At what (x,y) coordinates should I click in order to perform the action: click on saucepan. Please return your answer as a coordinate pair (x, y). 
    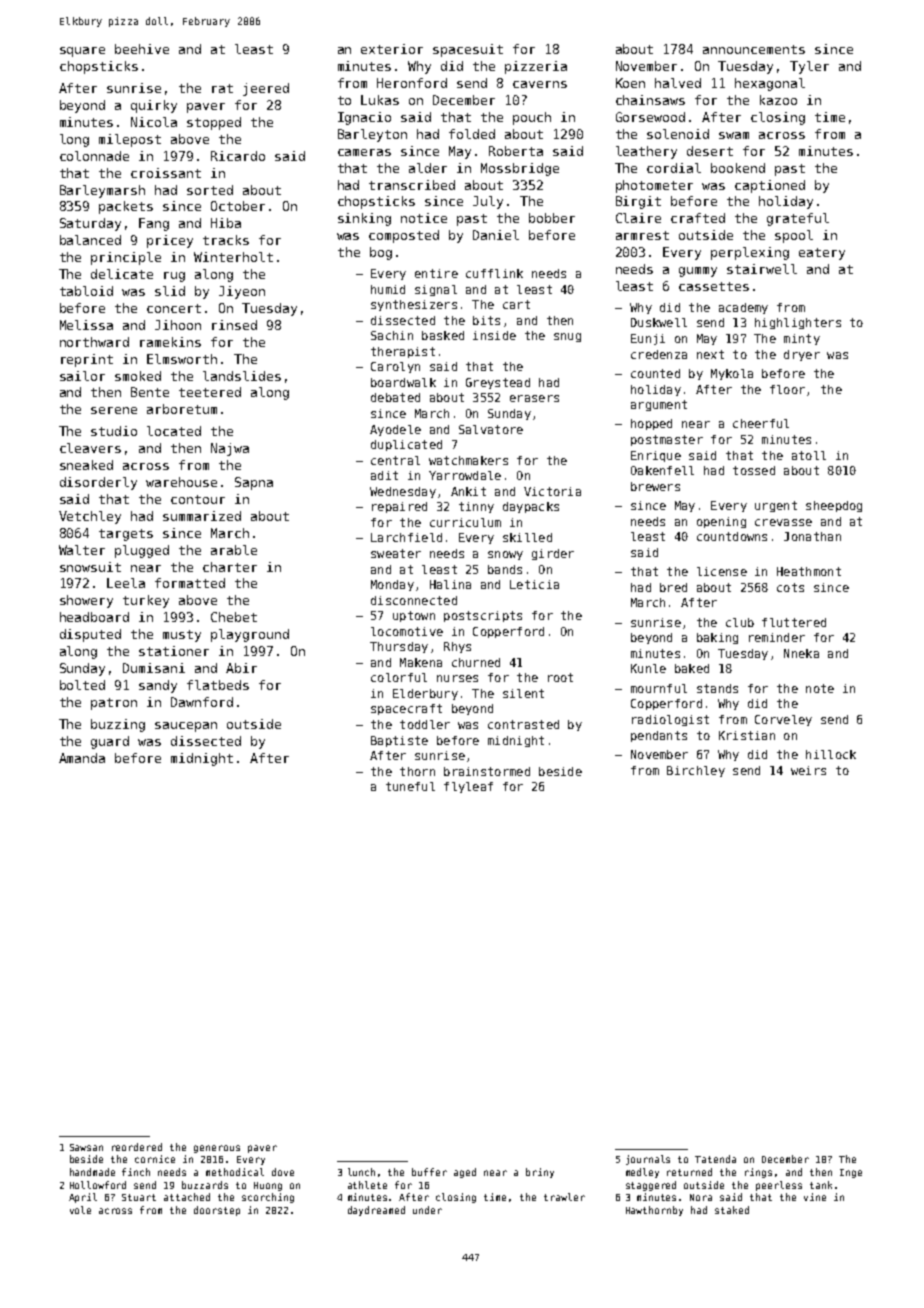
    Looking at the image, I should click on (186, 727).
